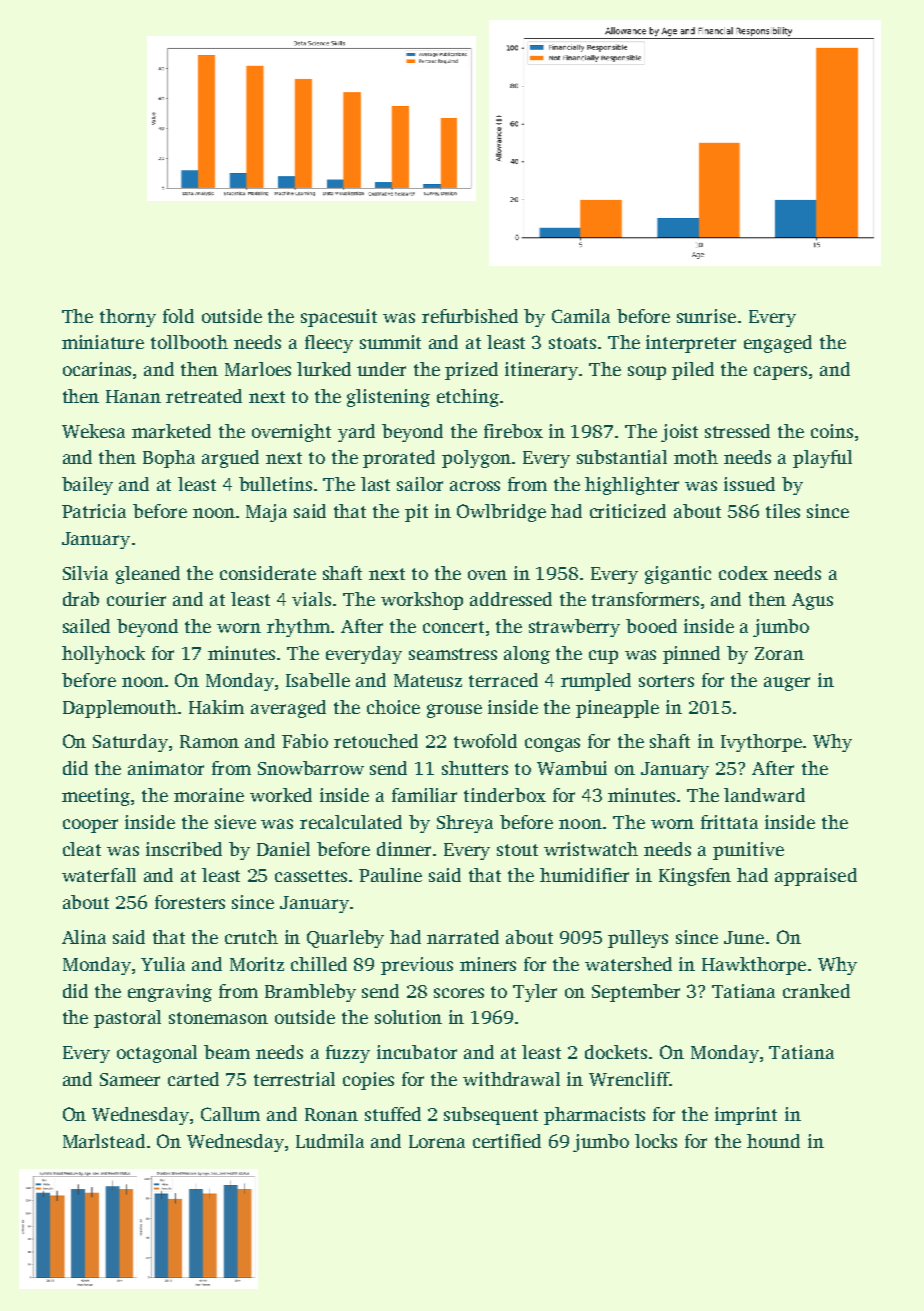 The width and height of the screenshot is (924, 1311). Describe the element at coordinates (104, 1141) in the screenshot. I see `Marlstead` at that location.
